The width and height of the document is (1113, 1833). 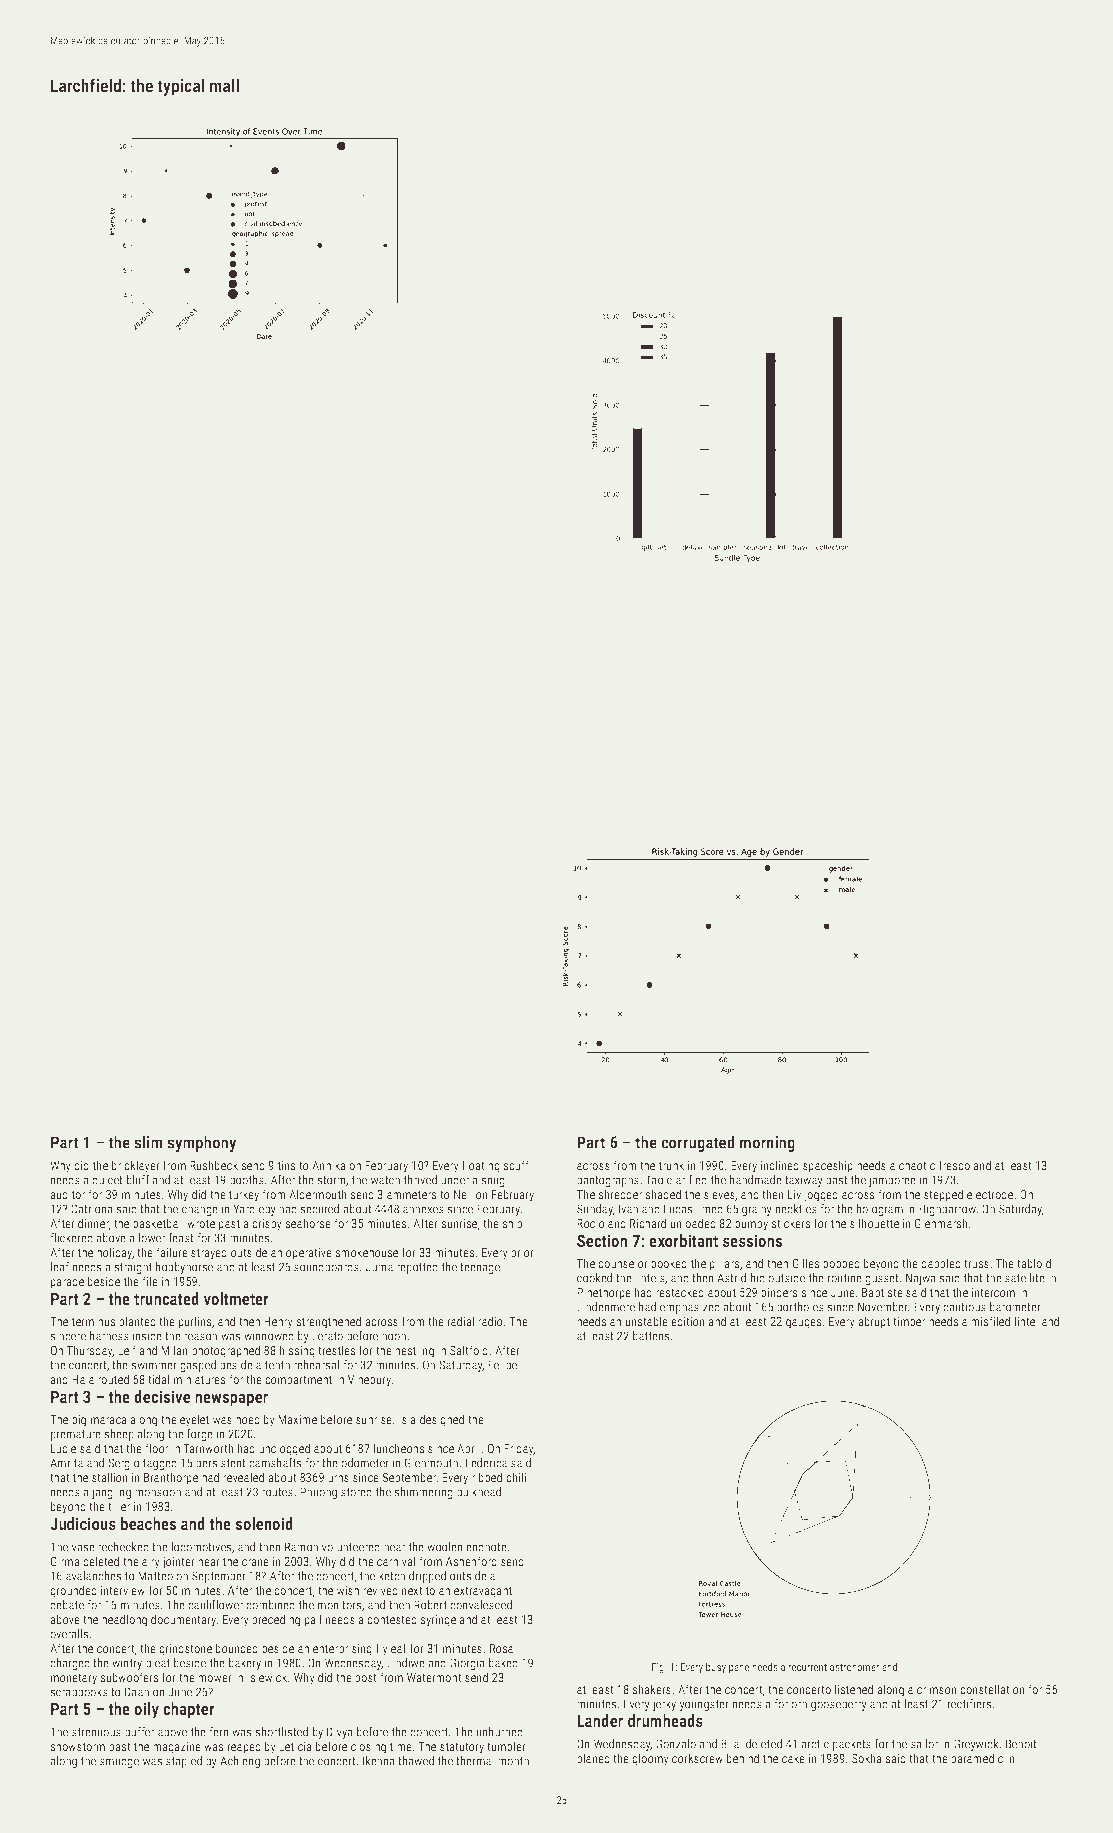 What do you see at coordinates (119, 1762) in the document?
I see `smudge` at bounding box center [119, 1762].
